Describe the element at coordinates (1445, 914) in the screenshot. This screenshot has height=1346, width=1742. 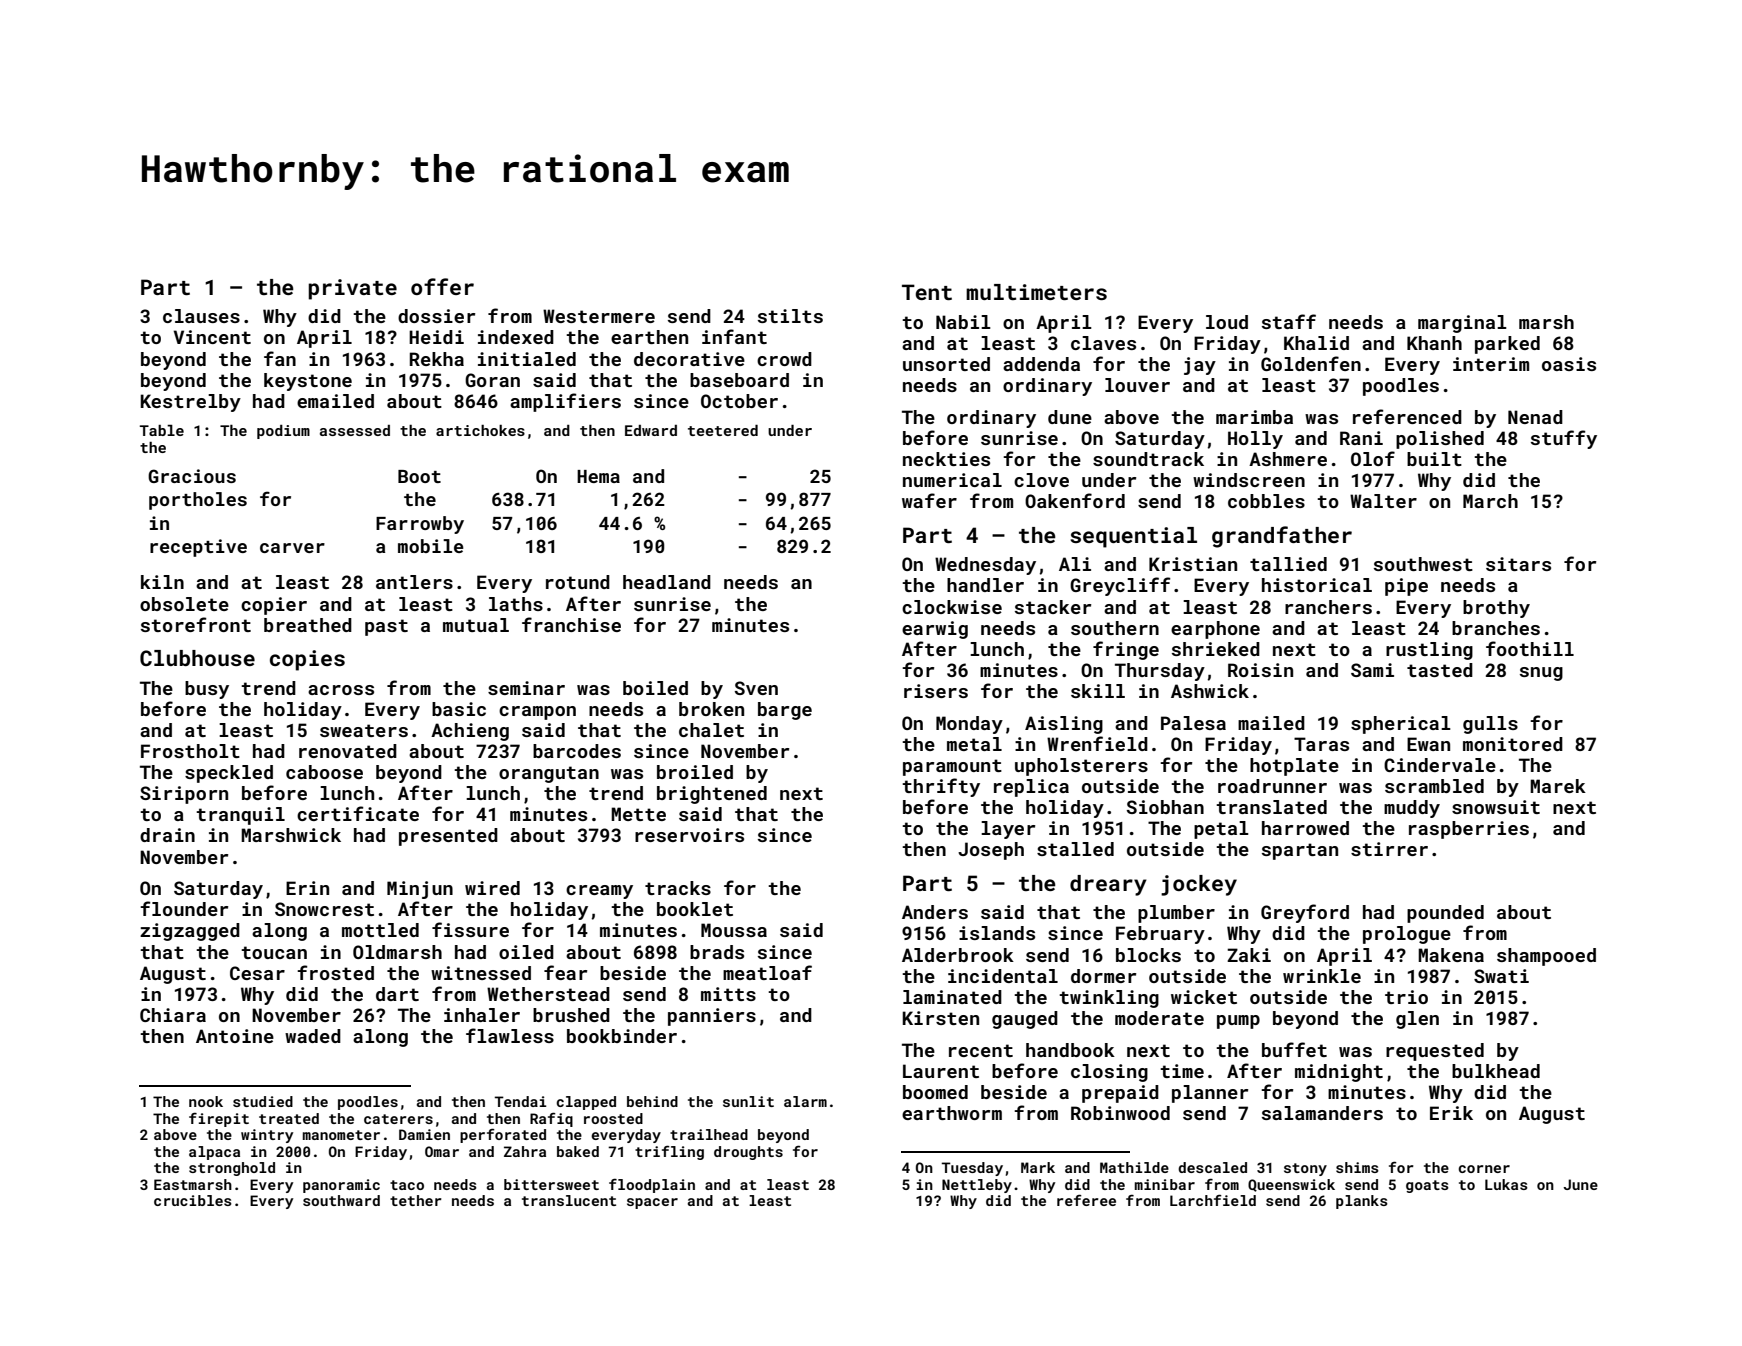
I see `pounded` at that location.
